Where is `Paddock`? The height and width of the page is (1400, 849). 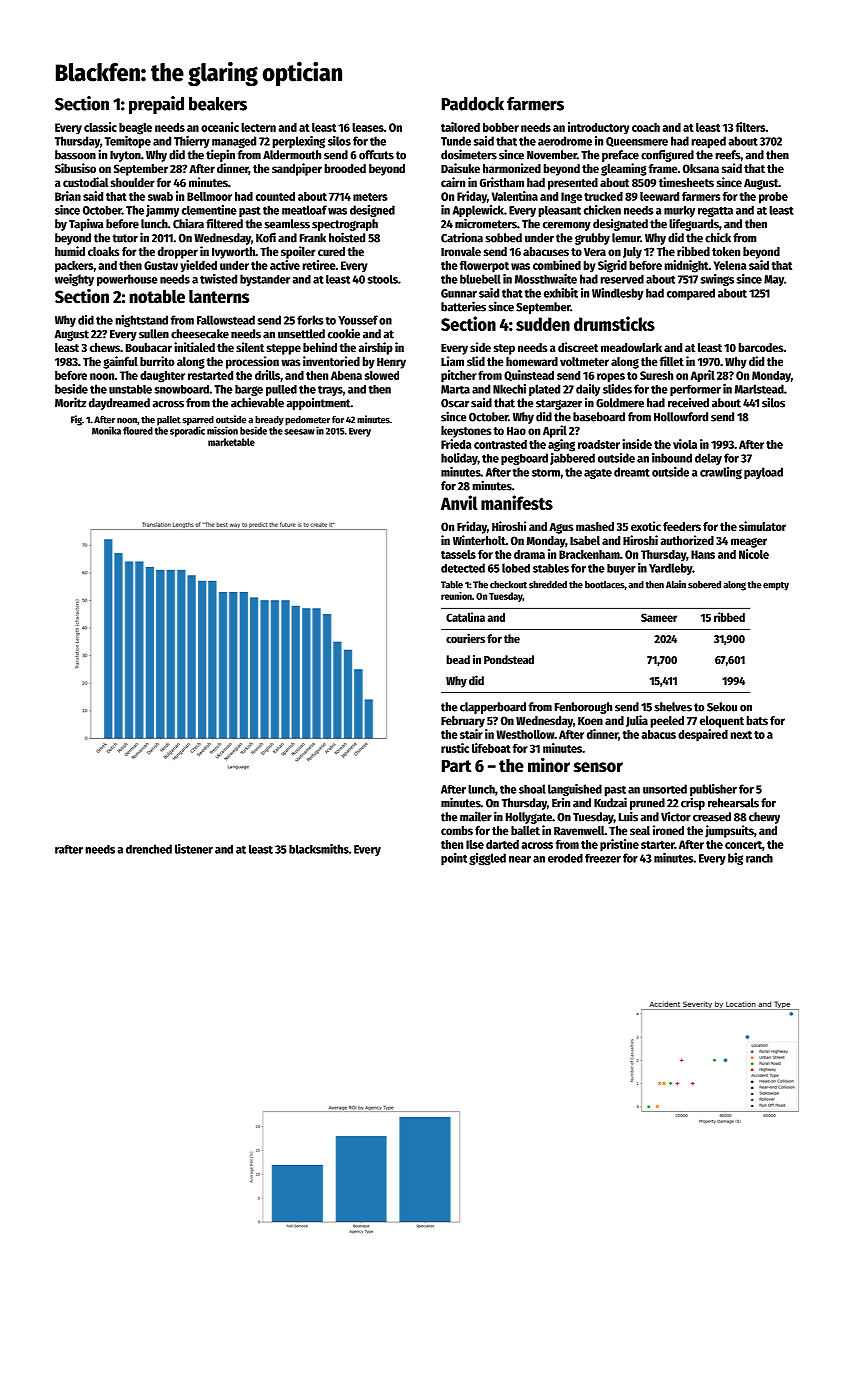
Paddock is located at coordinates (473, 104).
